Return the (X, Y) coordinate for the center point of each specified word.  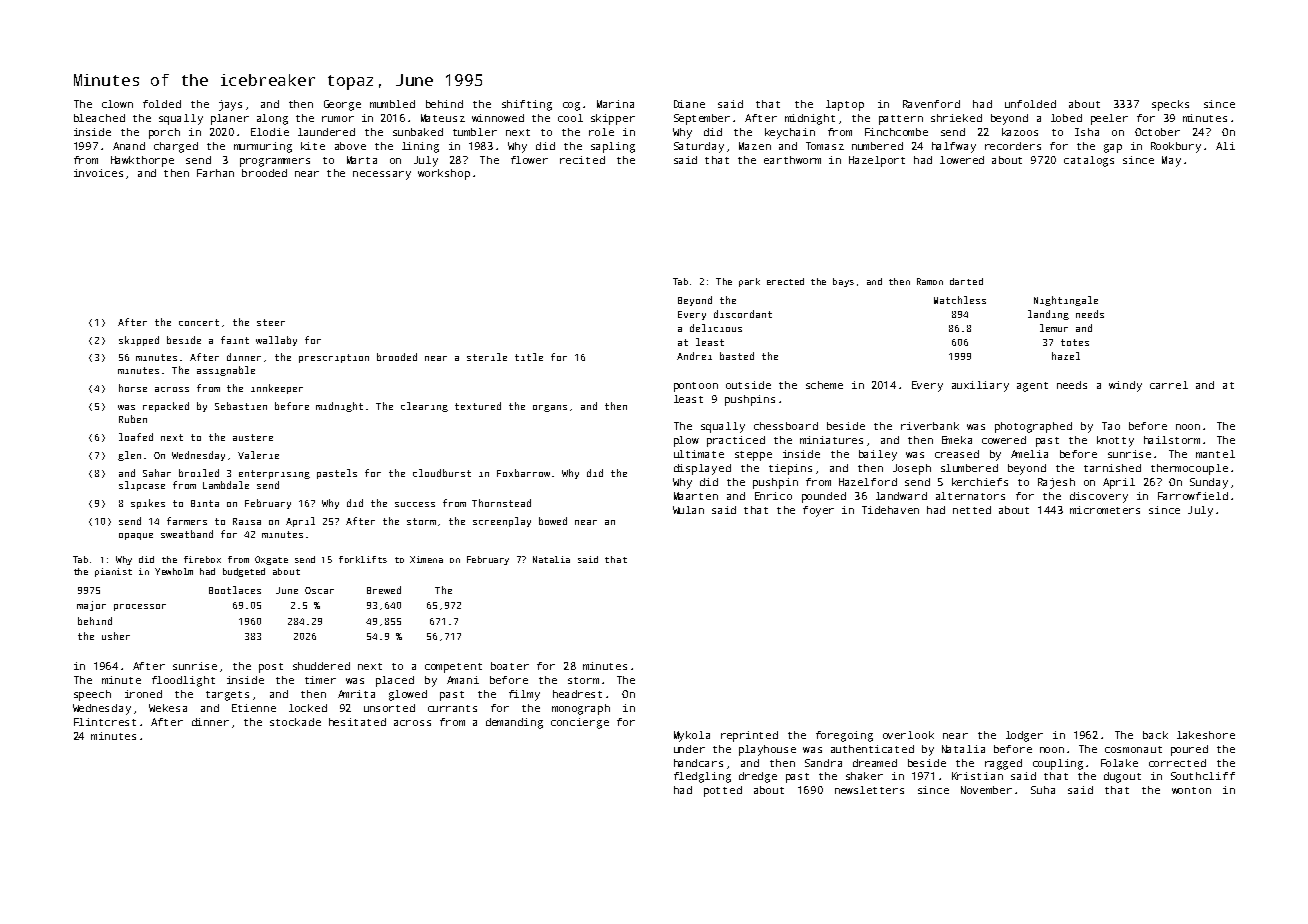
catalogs (1089, 161)
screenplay (502, 522)
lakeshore (1206, 735)
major (91, 606)
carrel (1169, 385)
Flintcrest (105, 722)
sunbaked (418, 132)
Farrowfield (1193, 496)
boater (510, 666)
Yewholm (174, 571)
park (749, 282)
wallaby (276, 341)
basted (737, 356)
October (1157, 132)
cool (570, 118)
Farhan (215, 173)
